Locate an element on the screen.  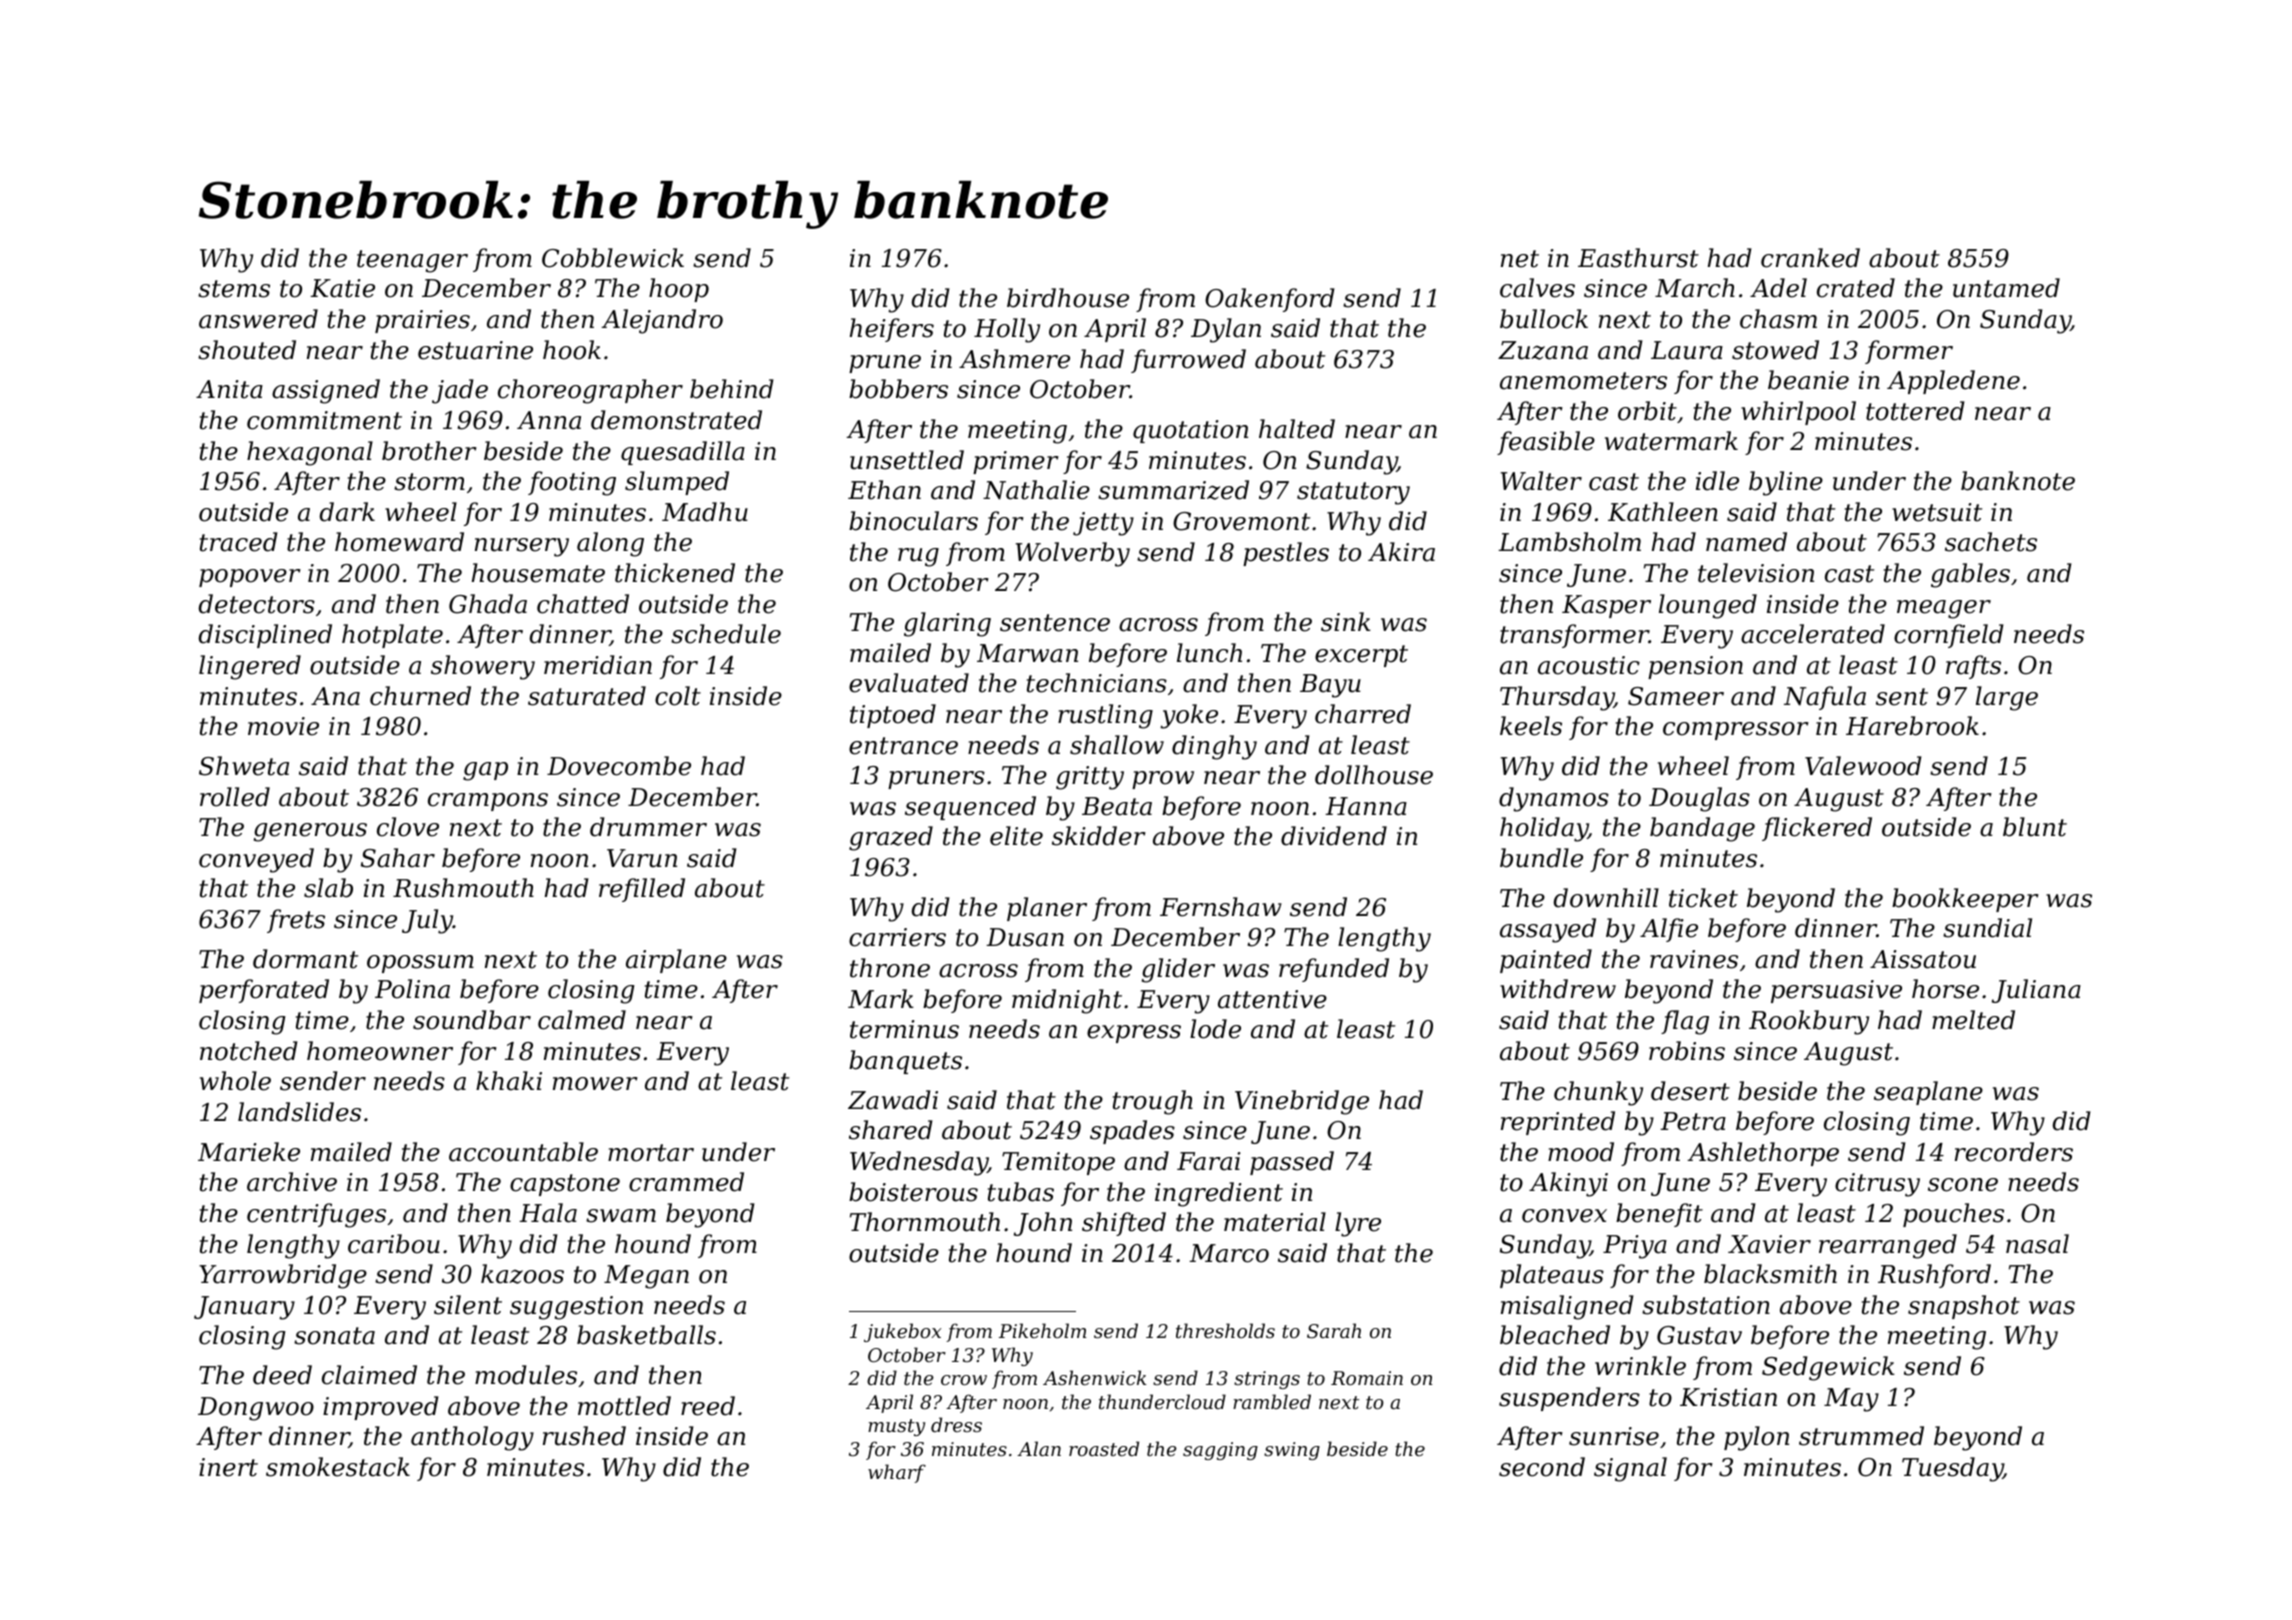
stems is located at coordinates (234, 289).
